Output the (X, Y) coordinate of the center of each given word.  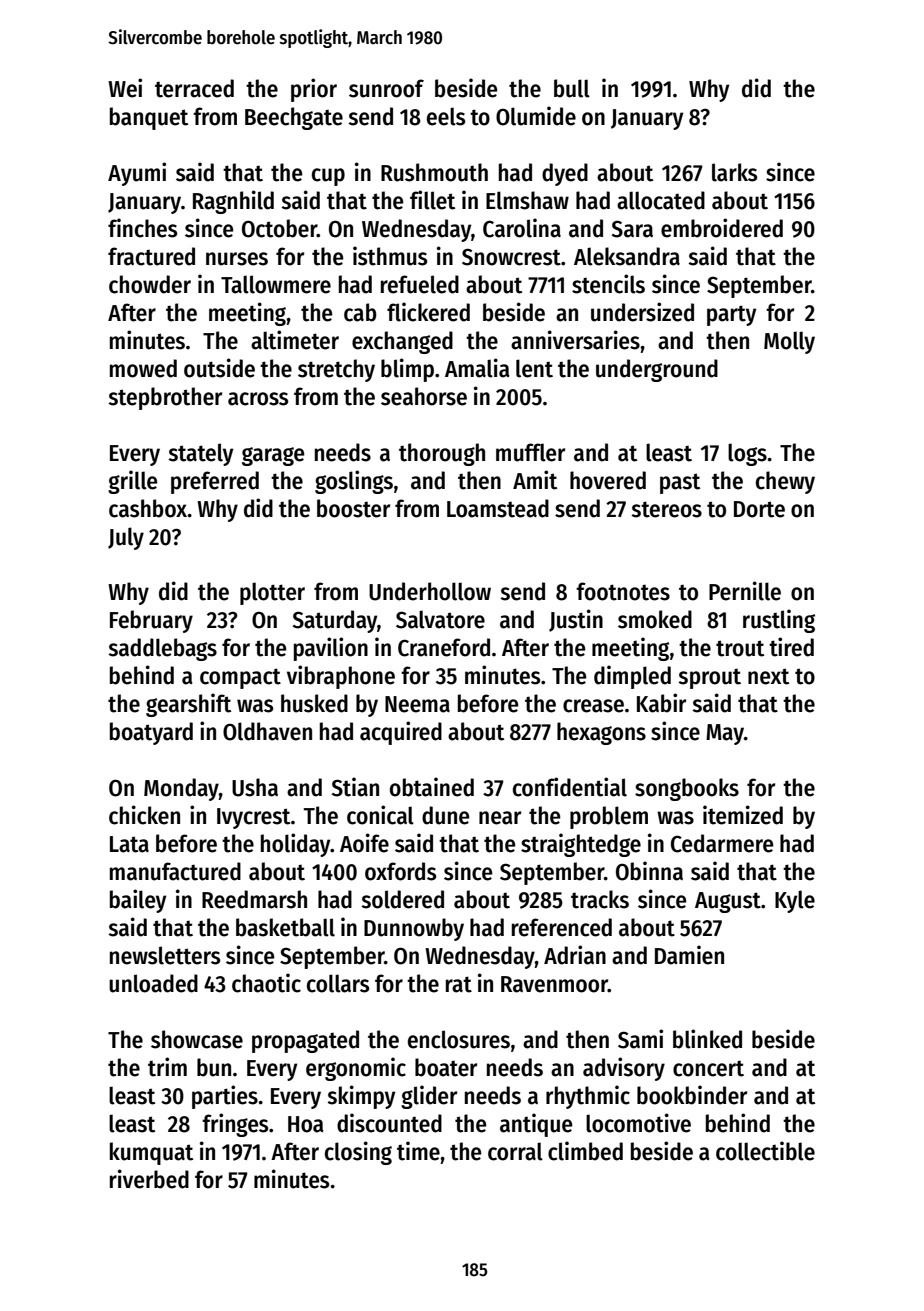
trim (167, 1067)
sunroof (386, 88)
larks (734, 172)
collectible (765, 1151)
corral (515, 1151)
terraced (194, 88)
